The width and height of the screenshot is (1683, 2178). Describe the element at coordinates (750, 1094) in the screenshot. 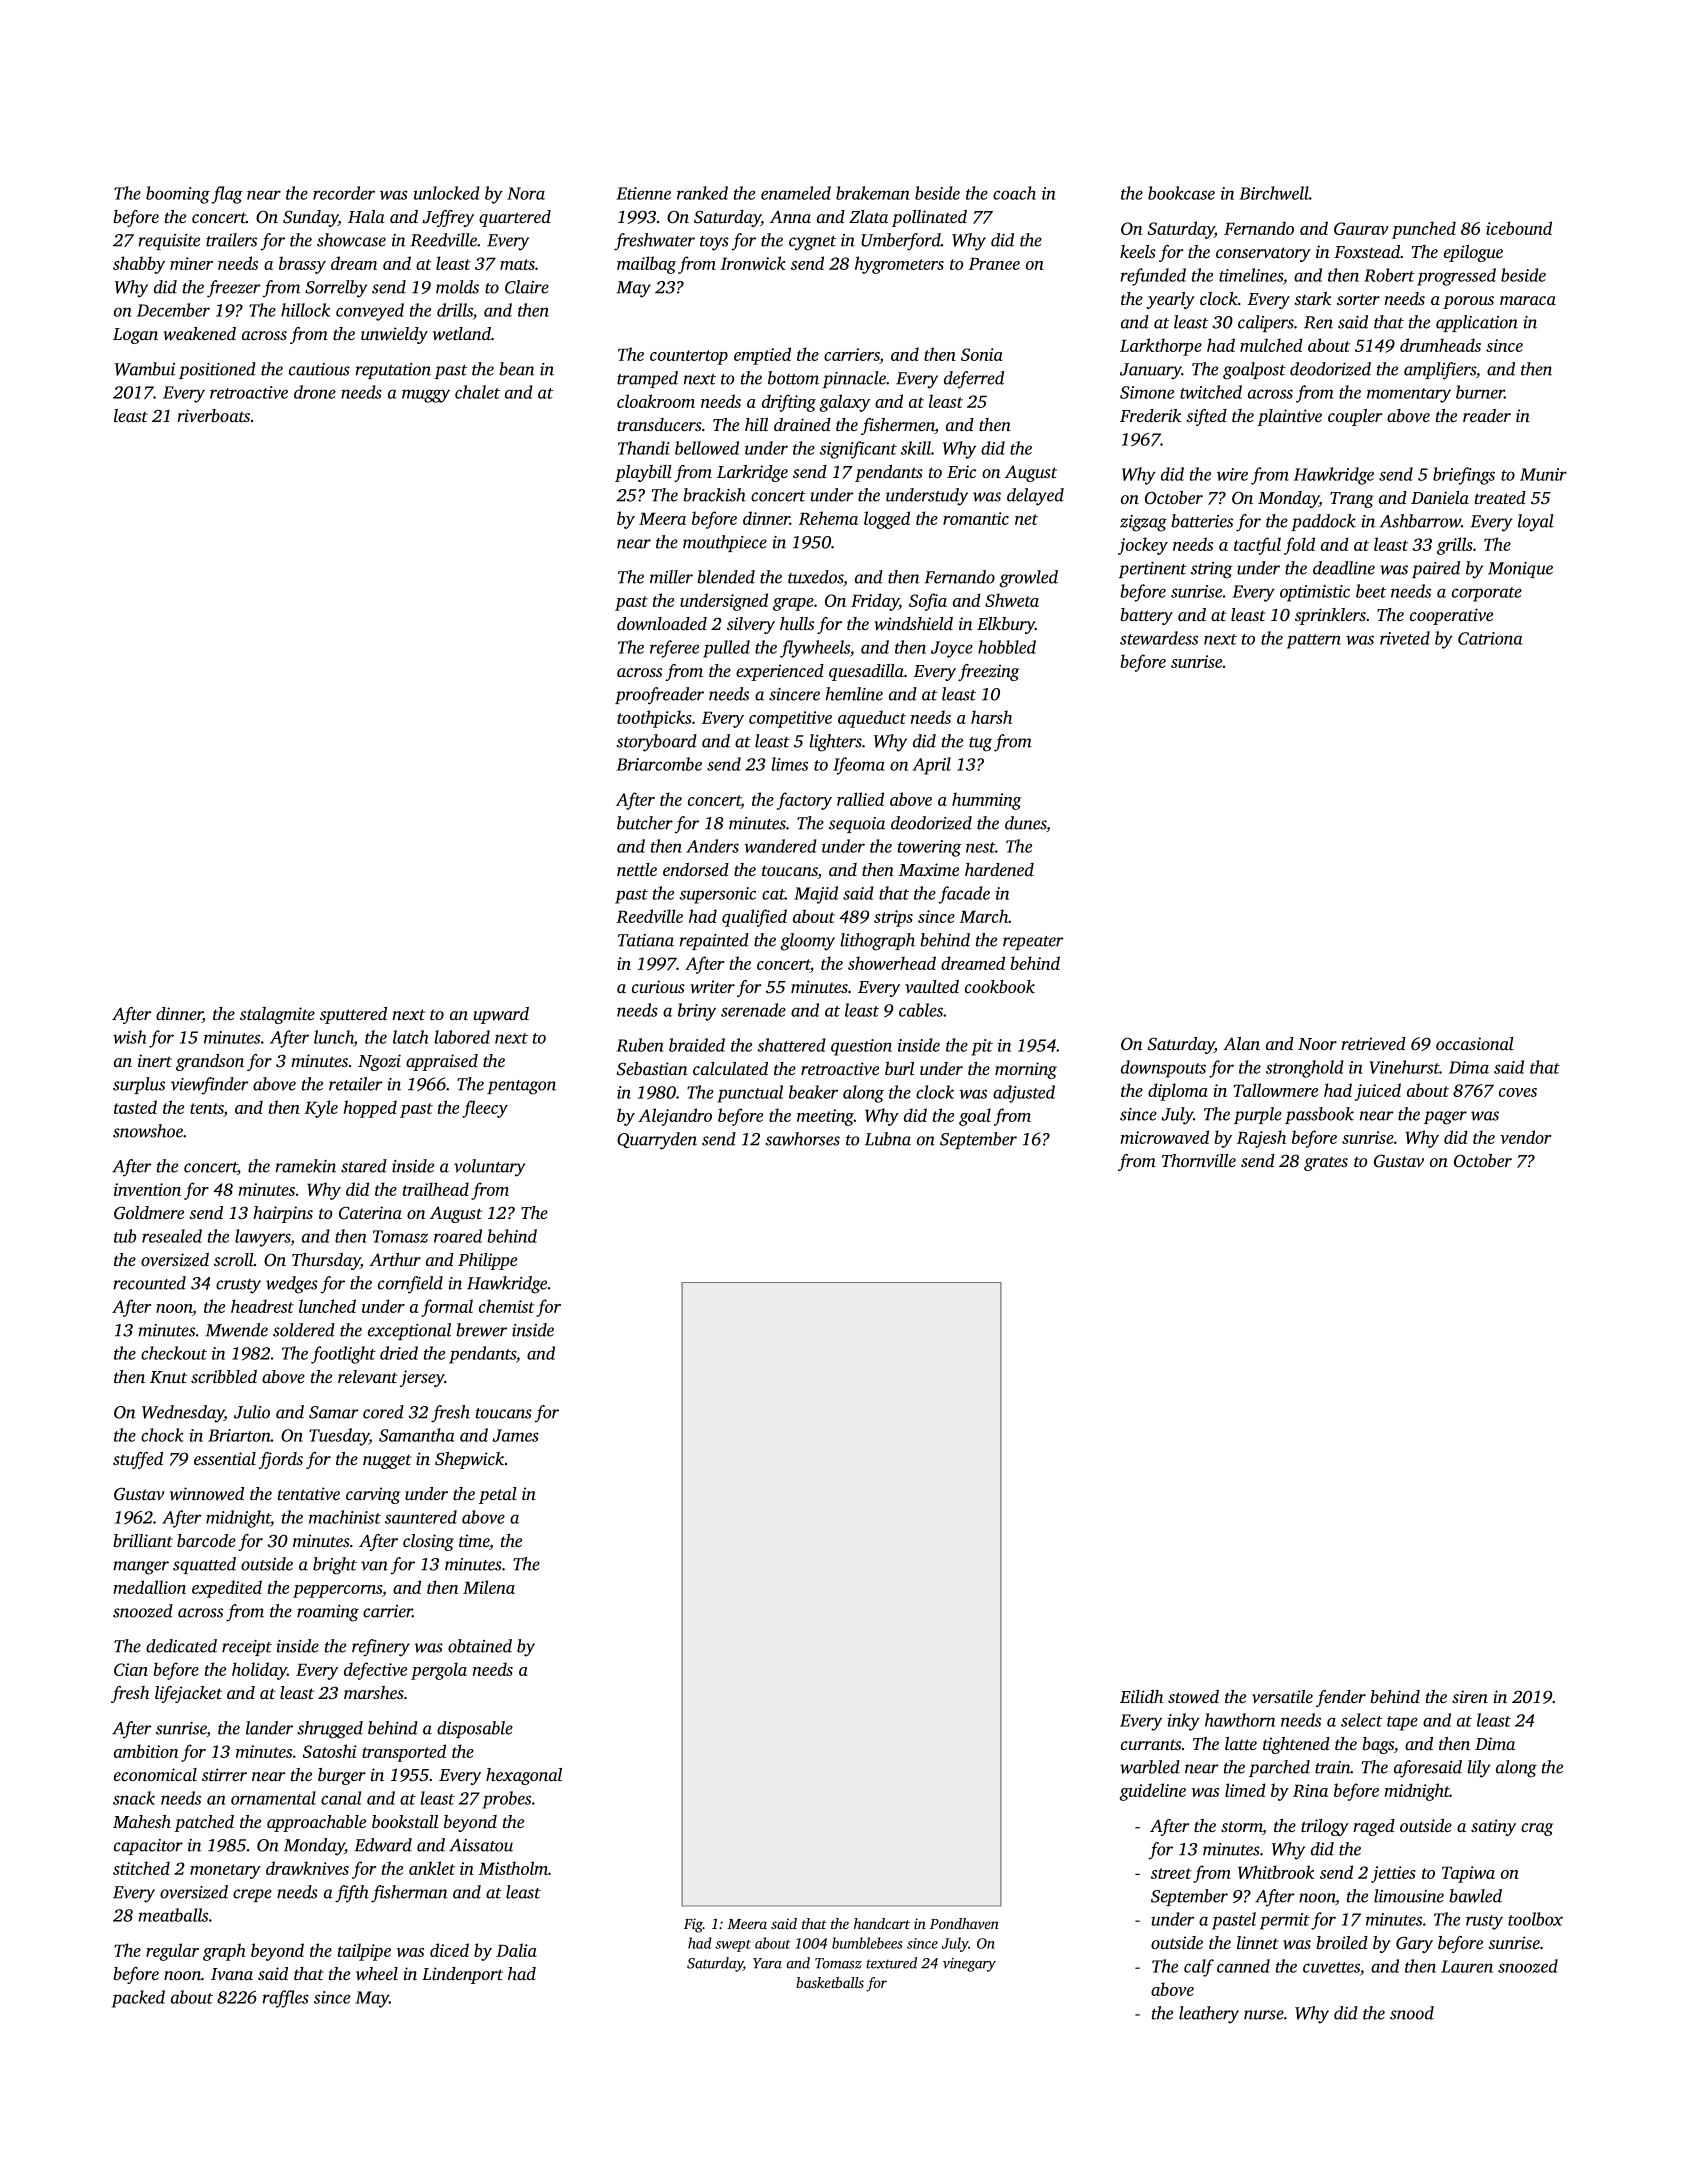

I see `punctual` at that location.
